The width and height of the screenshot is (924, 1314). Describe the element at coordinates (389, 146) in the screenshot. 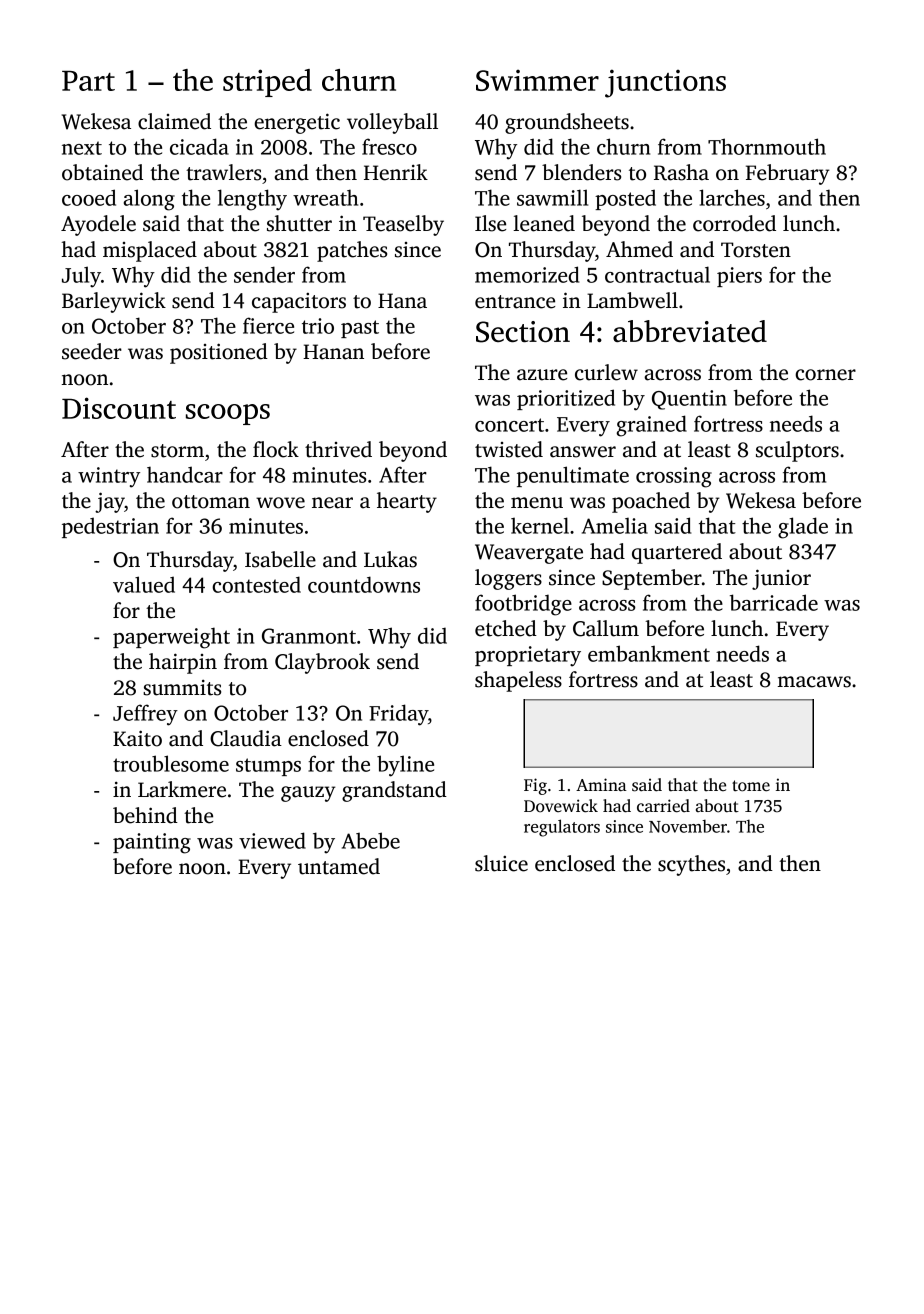

I see `fresco` at that location.
